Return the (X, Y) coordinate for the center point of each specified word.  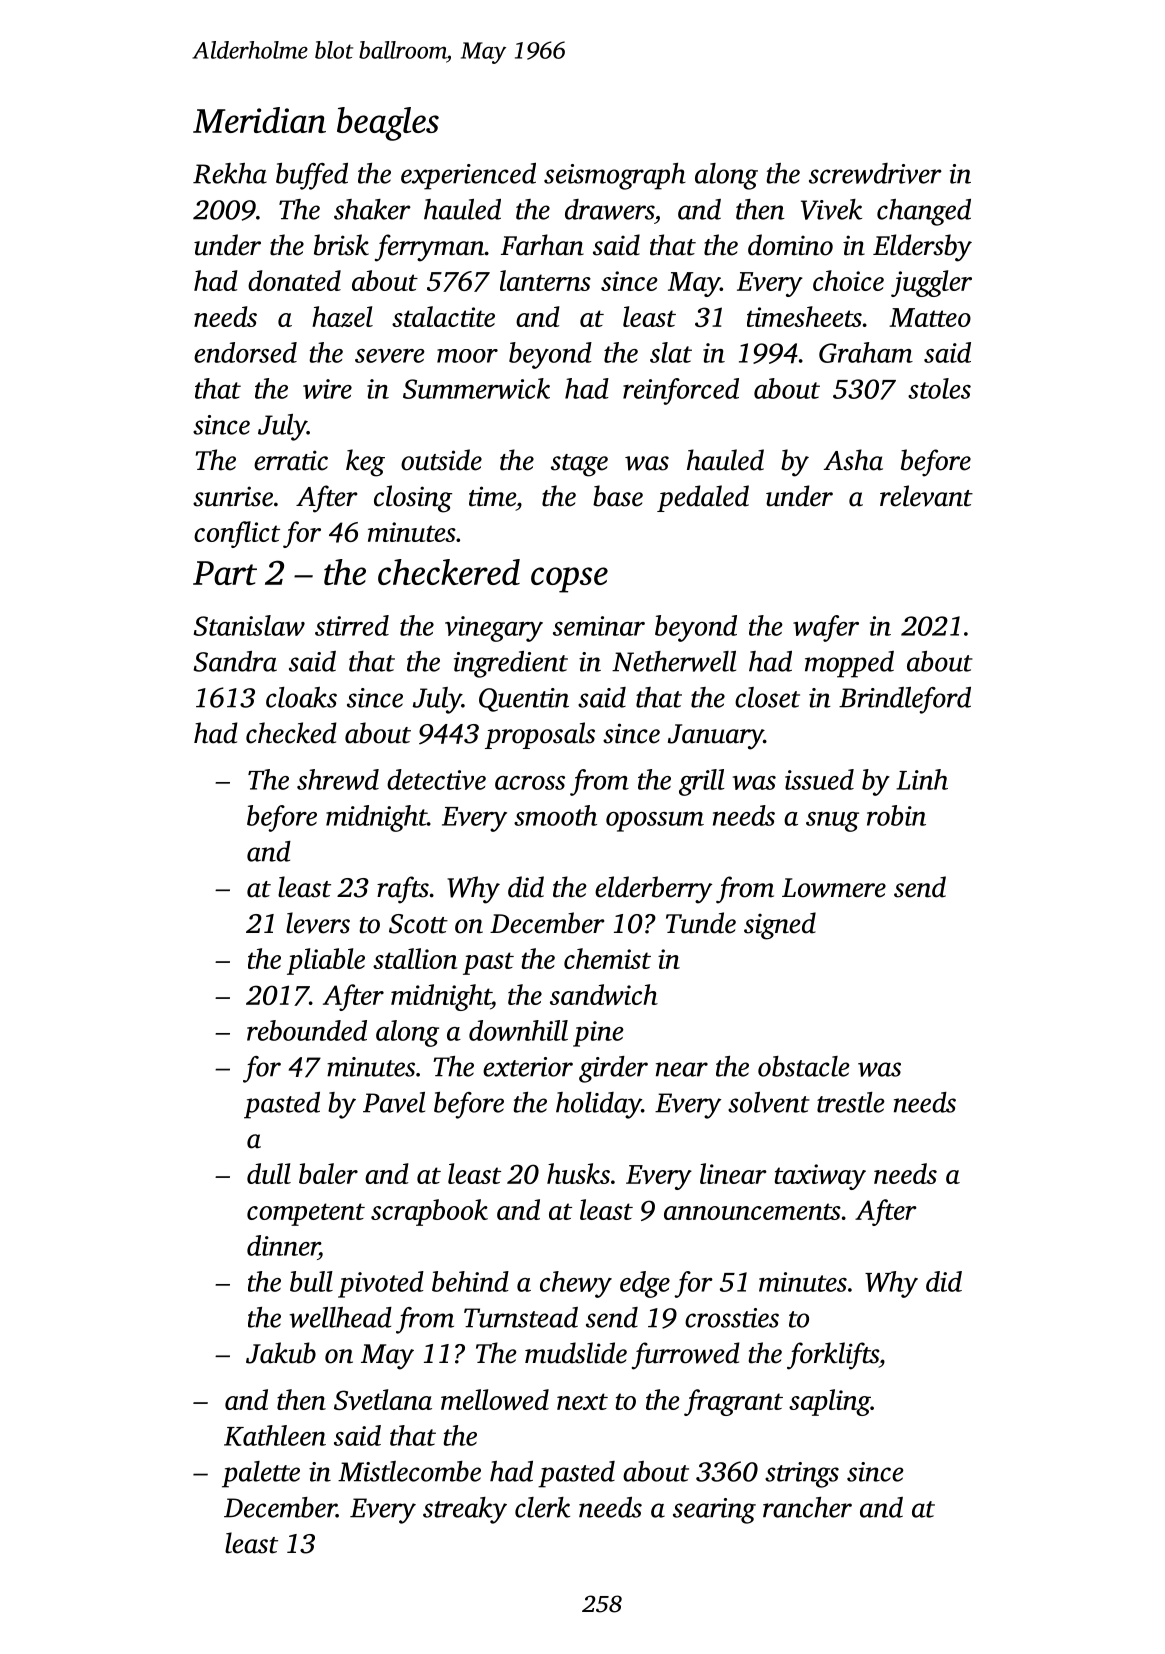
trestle (851, 1102)
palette (261, 1474)
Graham (866, 352)
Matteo (930, 317)
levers (318, 923)
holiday (599, 1105)
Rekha (230, 173)
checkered (449, 572)
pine (598, 1034)
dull (269, 1173)
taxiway (820, 1177)
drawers (609, 209)
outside (441, 460)
